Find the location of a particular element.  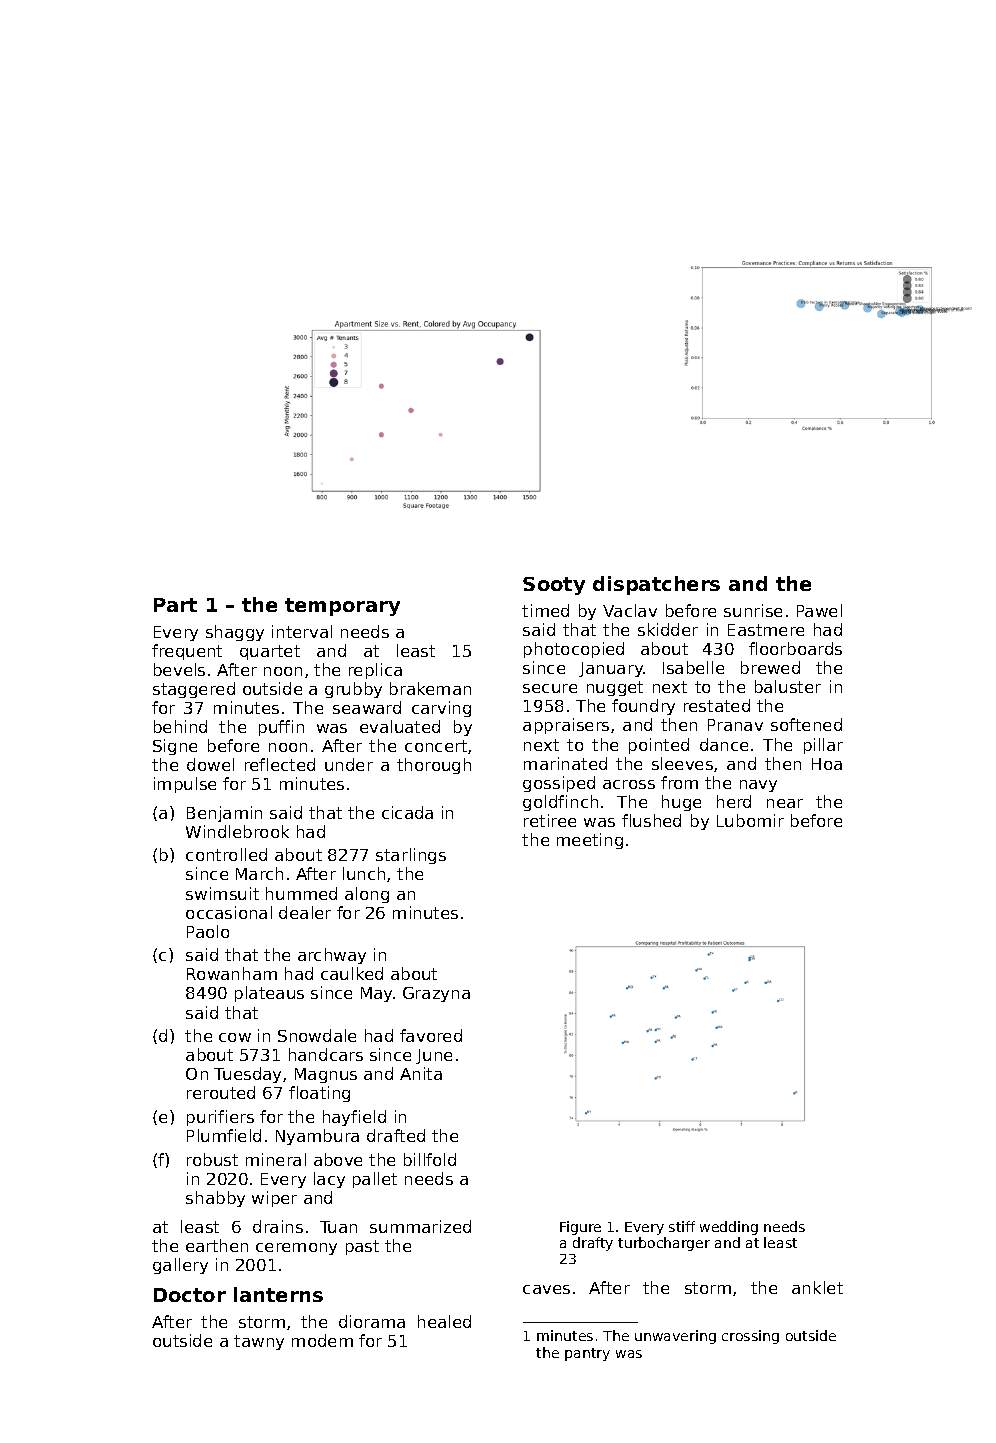

crossing is located at coordinates (750, 1337).
